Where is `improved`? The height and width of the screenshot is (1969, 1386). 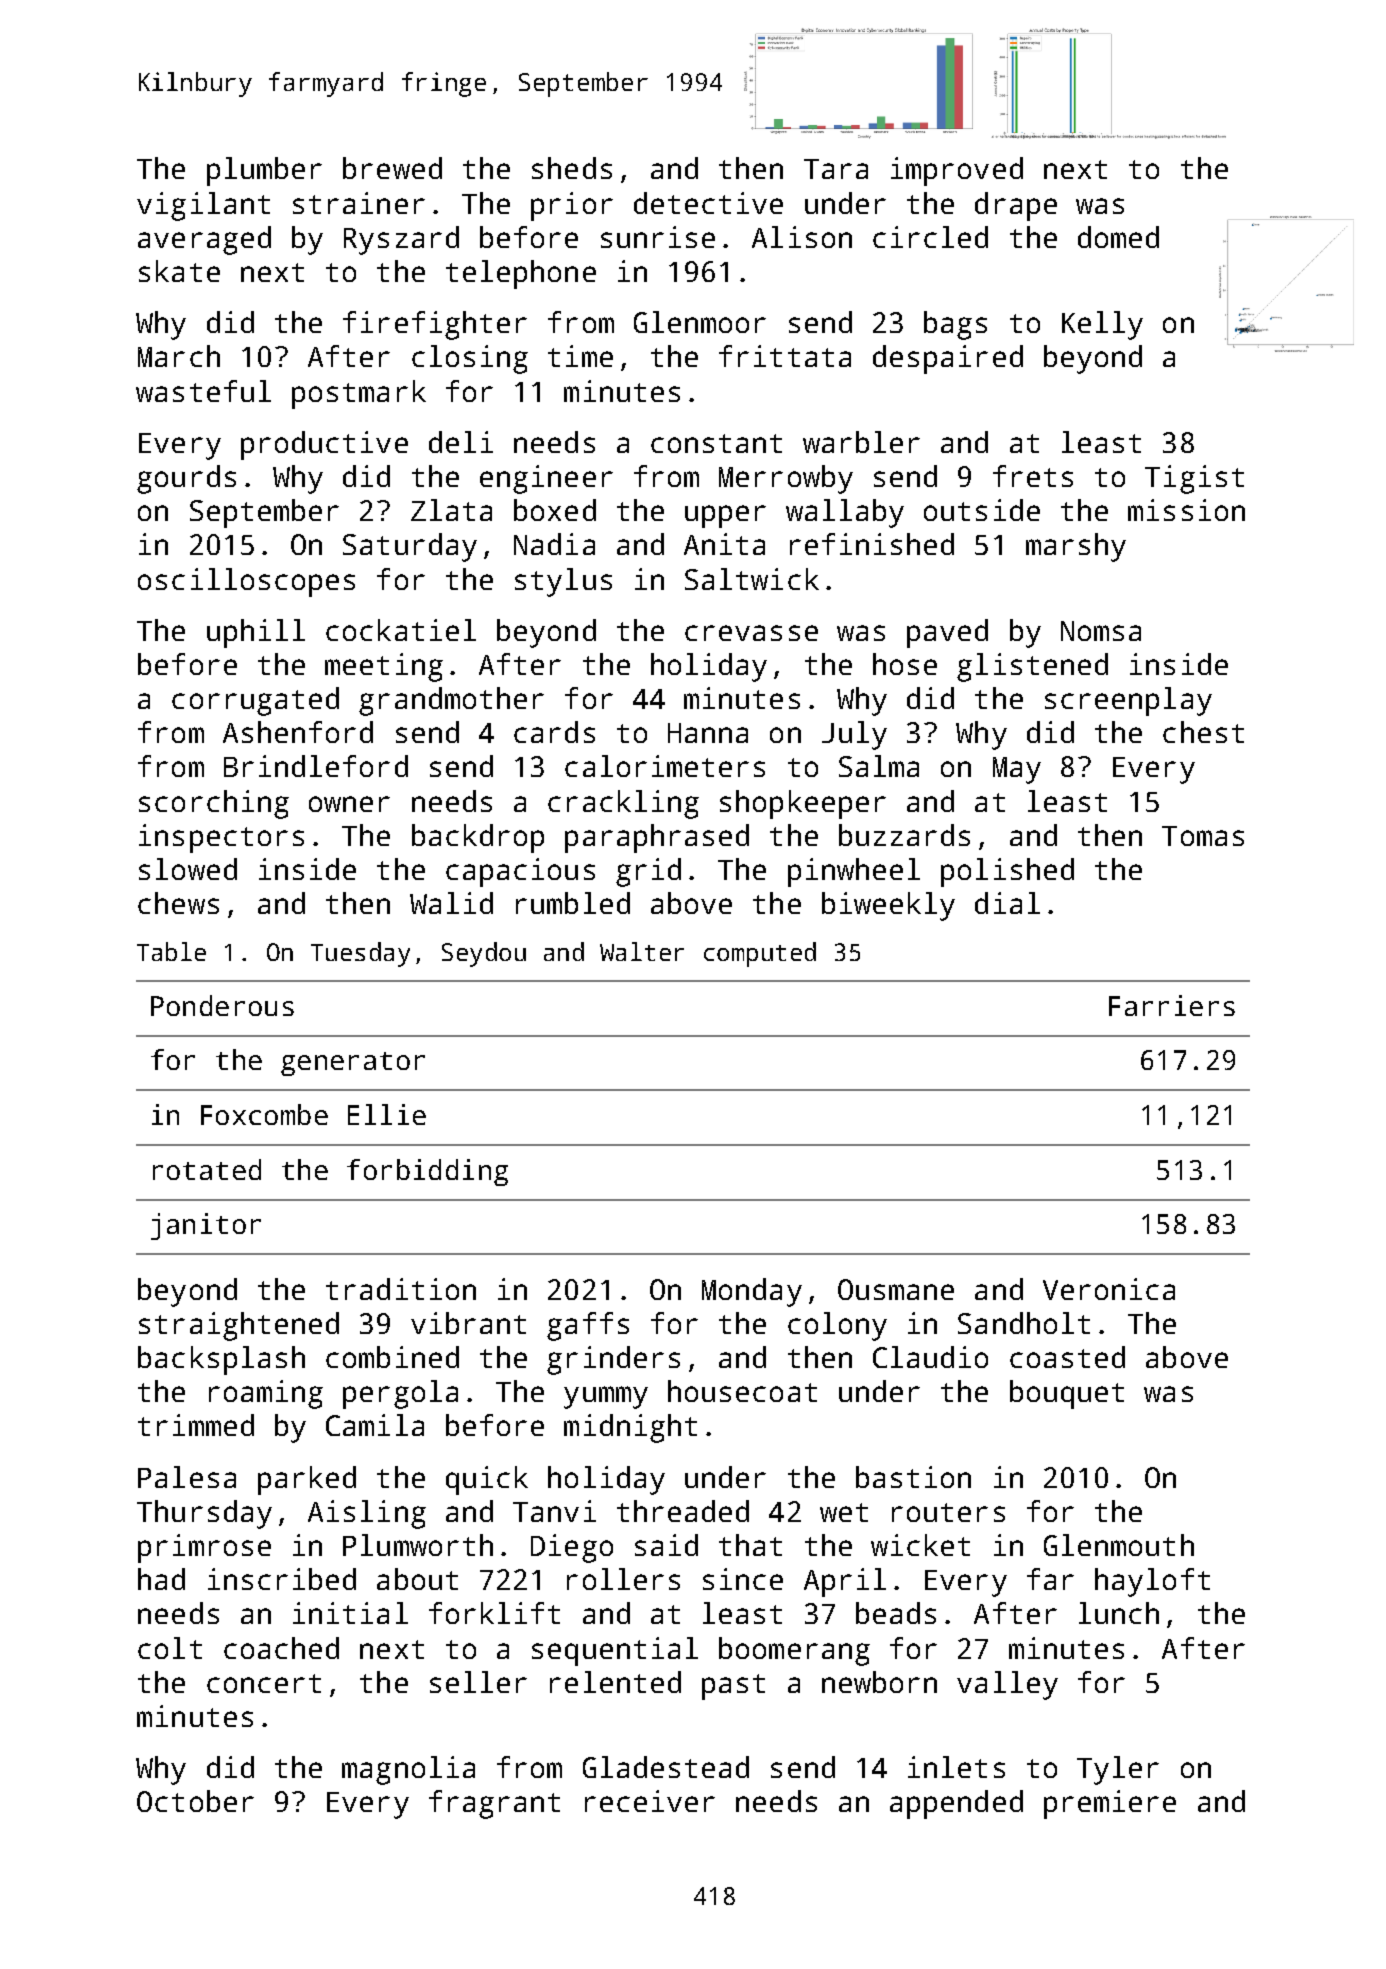 improved is located at coordinates (957, 171).
